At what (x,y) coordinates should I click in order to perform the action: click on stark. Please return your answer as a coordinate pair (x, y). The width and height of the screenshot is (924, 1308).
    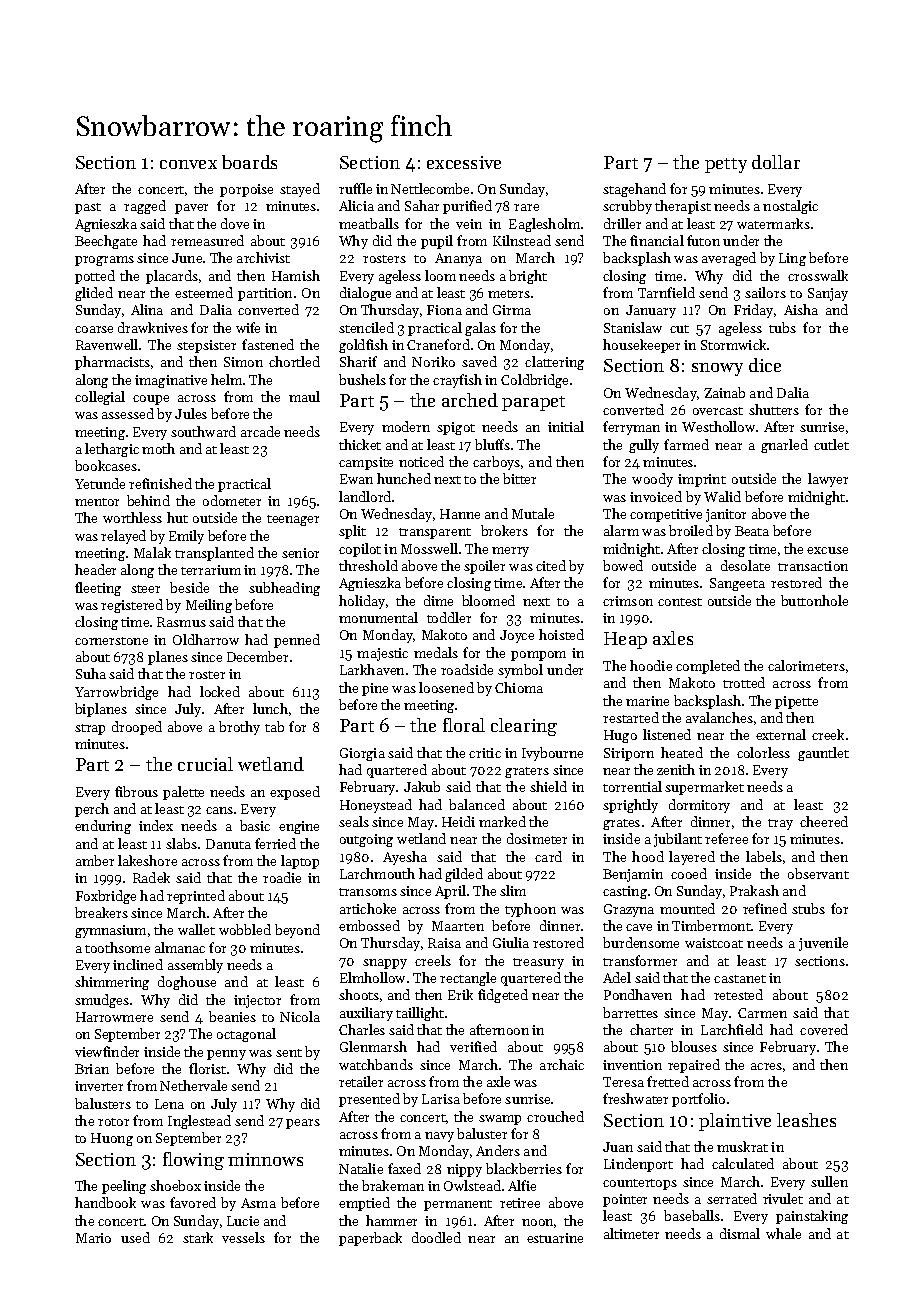
    Looking at the image, I should click on (198, 1237).
